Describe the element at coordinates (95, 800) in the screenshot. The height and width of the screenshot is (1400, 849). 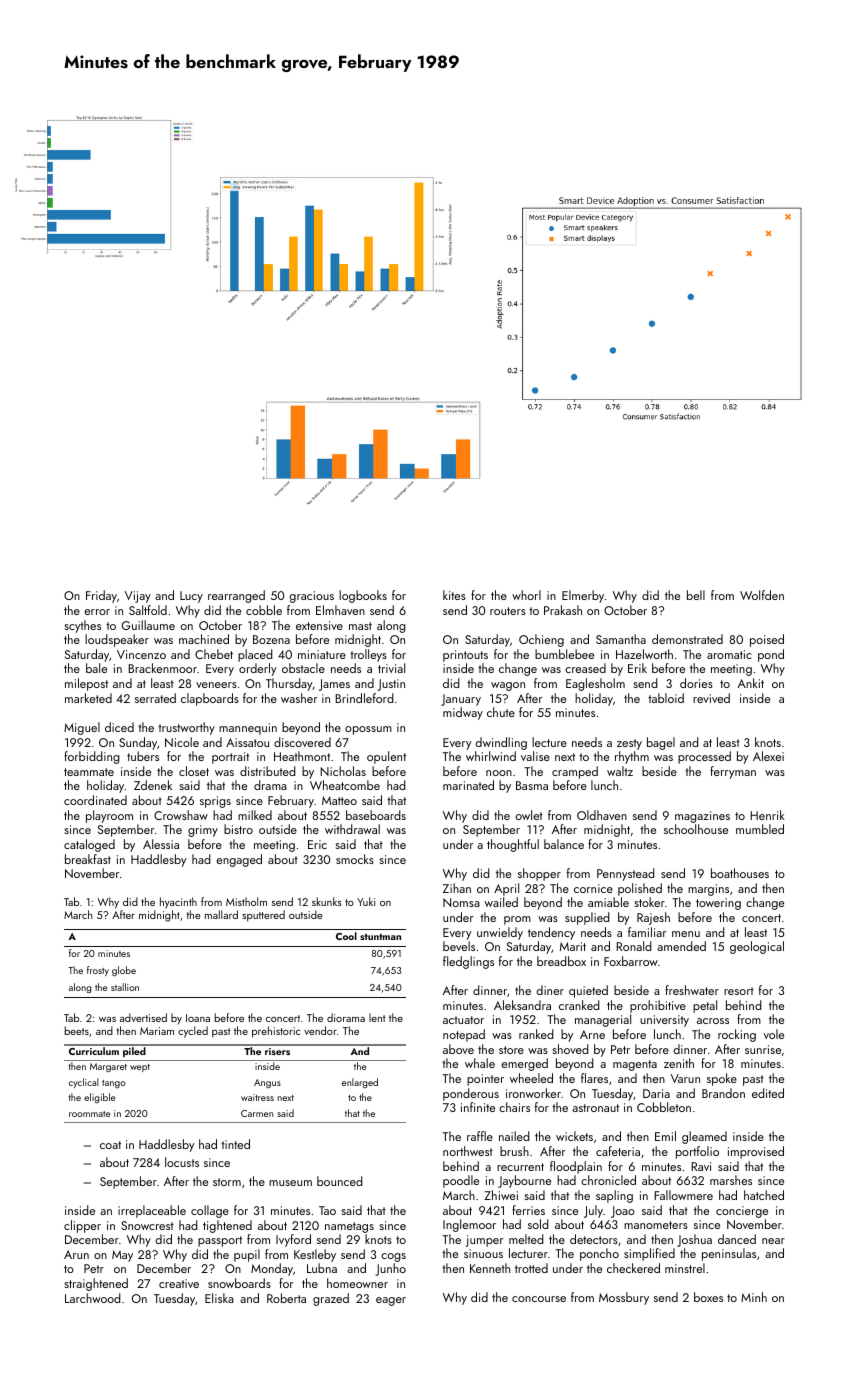
I see `coordinated` at that location.
